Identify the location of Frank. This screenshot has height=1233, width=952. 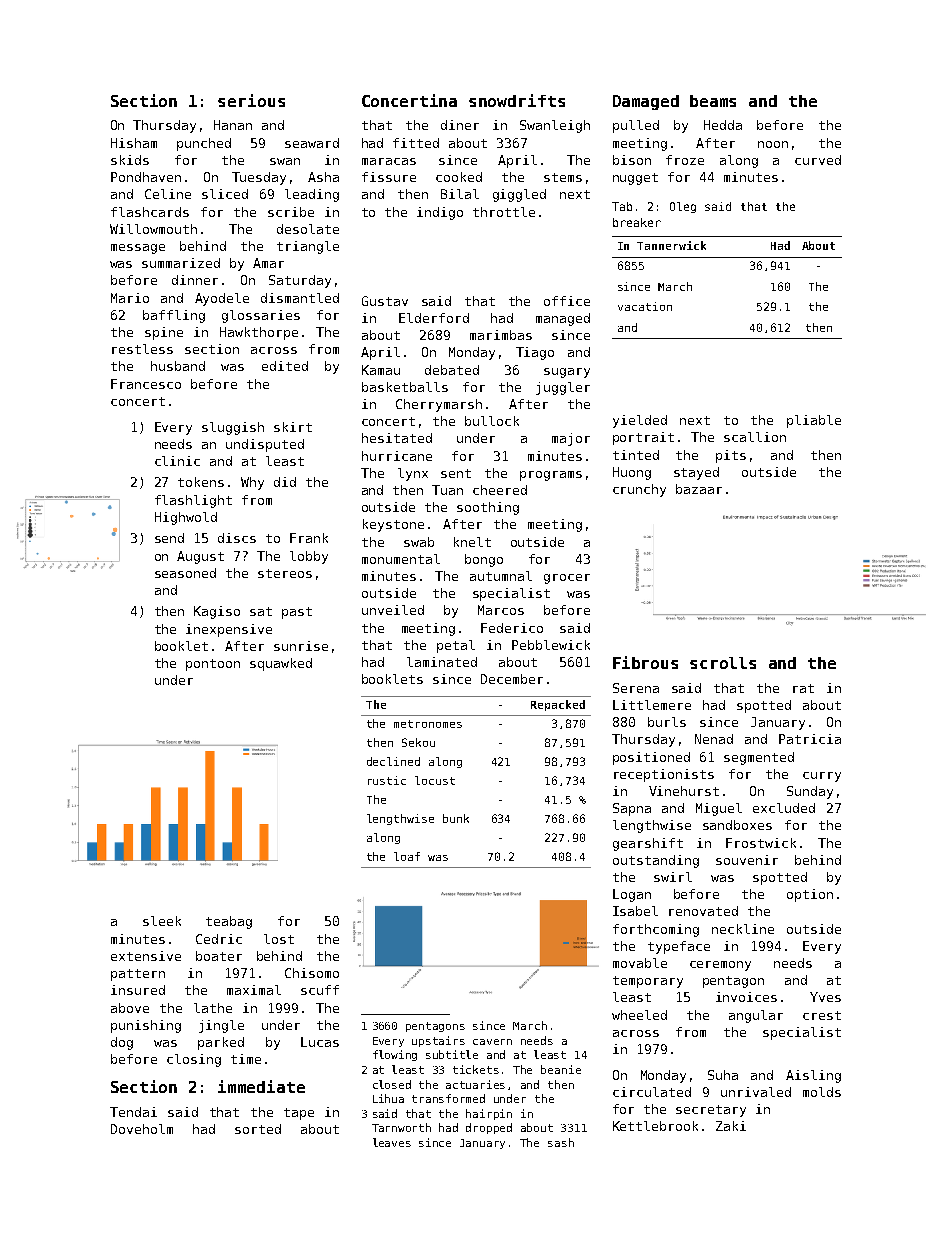
(309, 538).
